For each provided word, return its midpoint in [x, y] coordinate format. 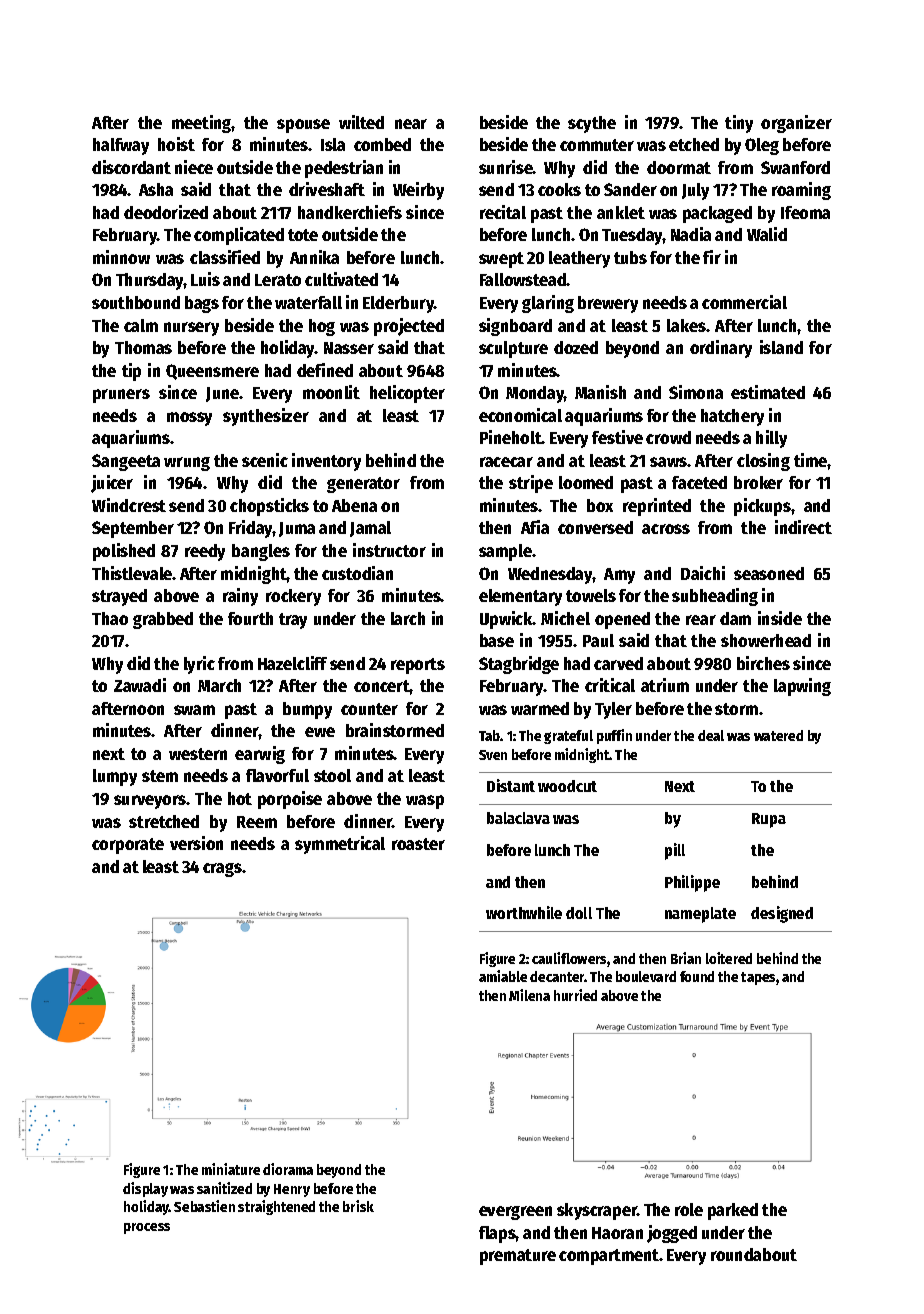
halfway [121, 146]
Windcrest [129, 505]
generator [363, 485]
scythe [592, 124]
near [411, 124]
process [147, 1228]
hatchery [732, 417]
